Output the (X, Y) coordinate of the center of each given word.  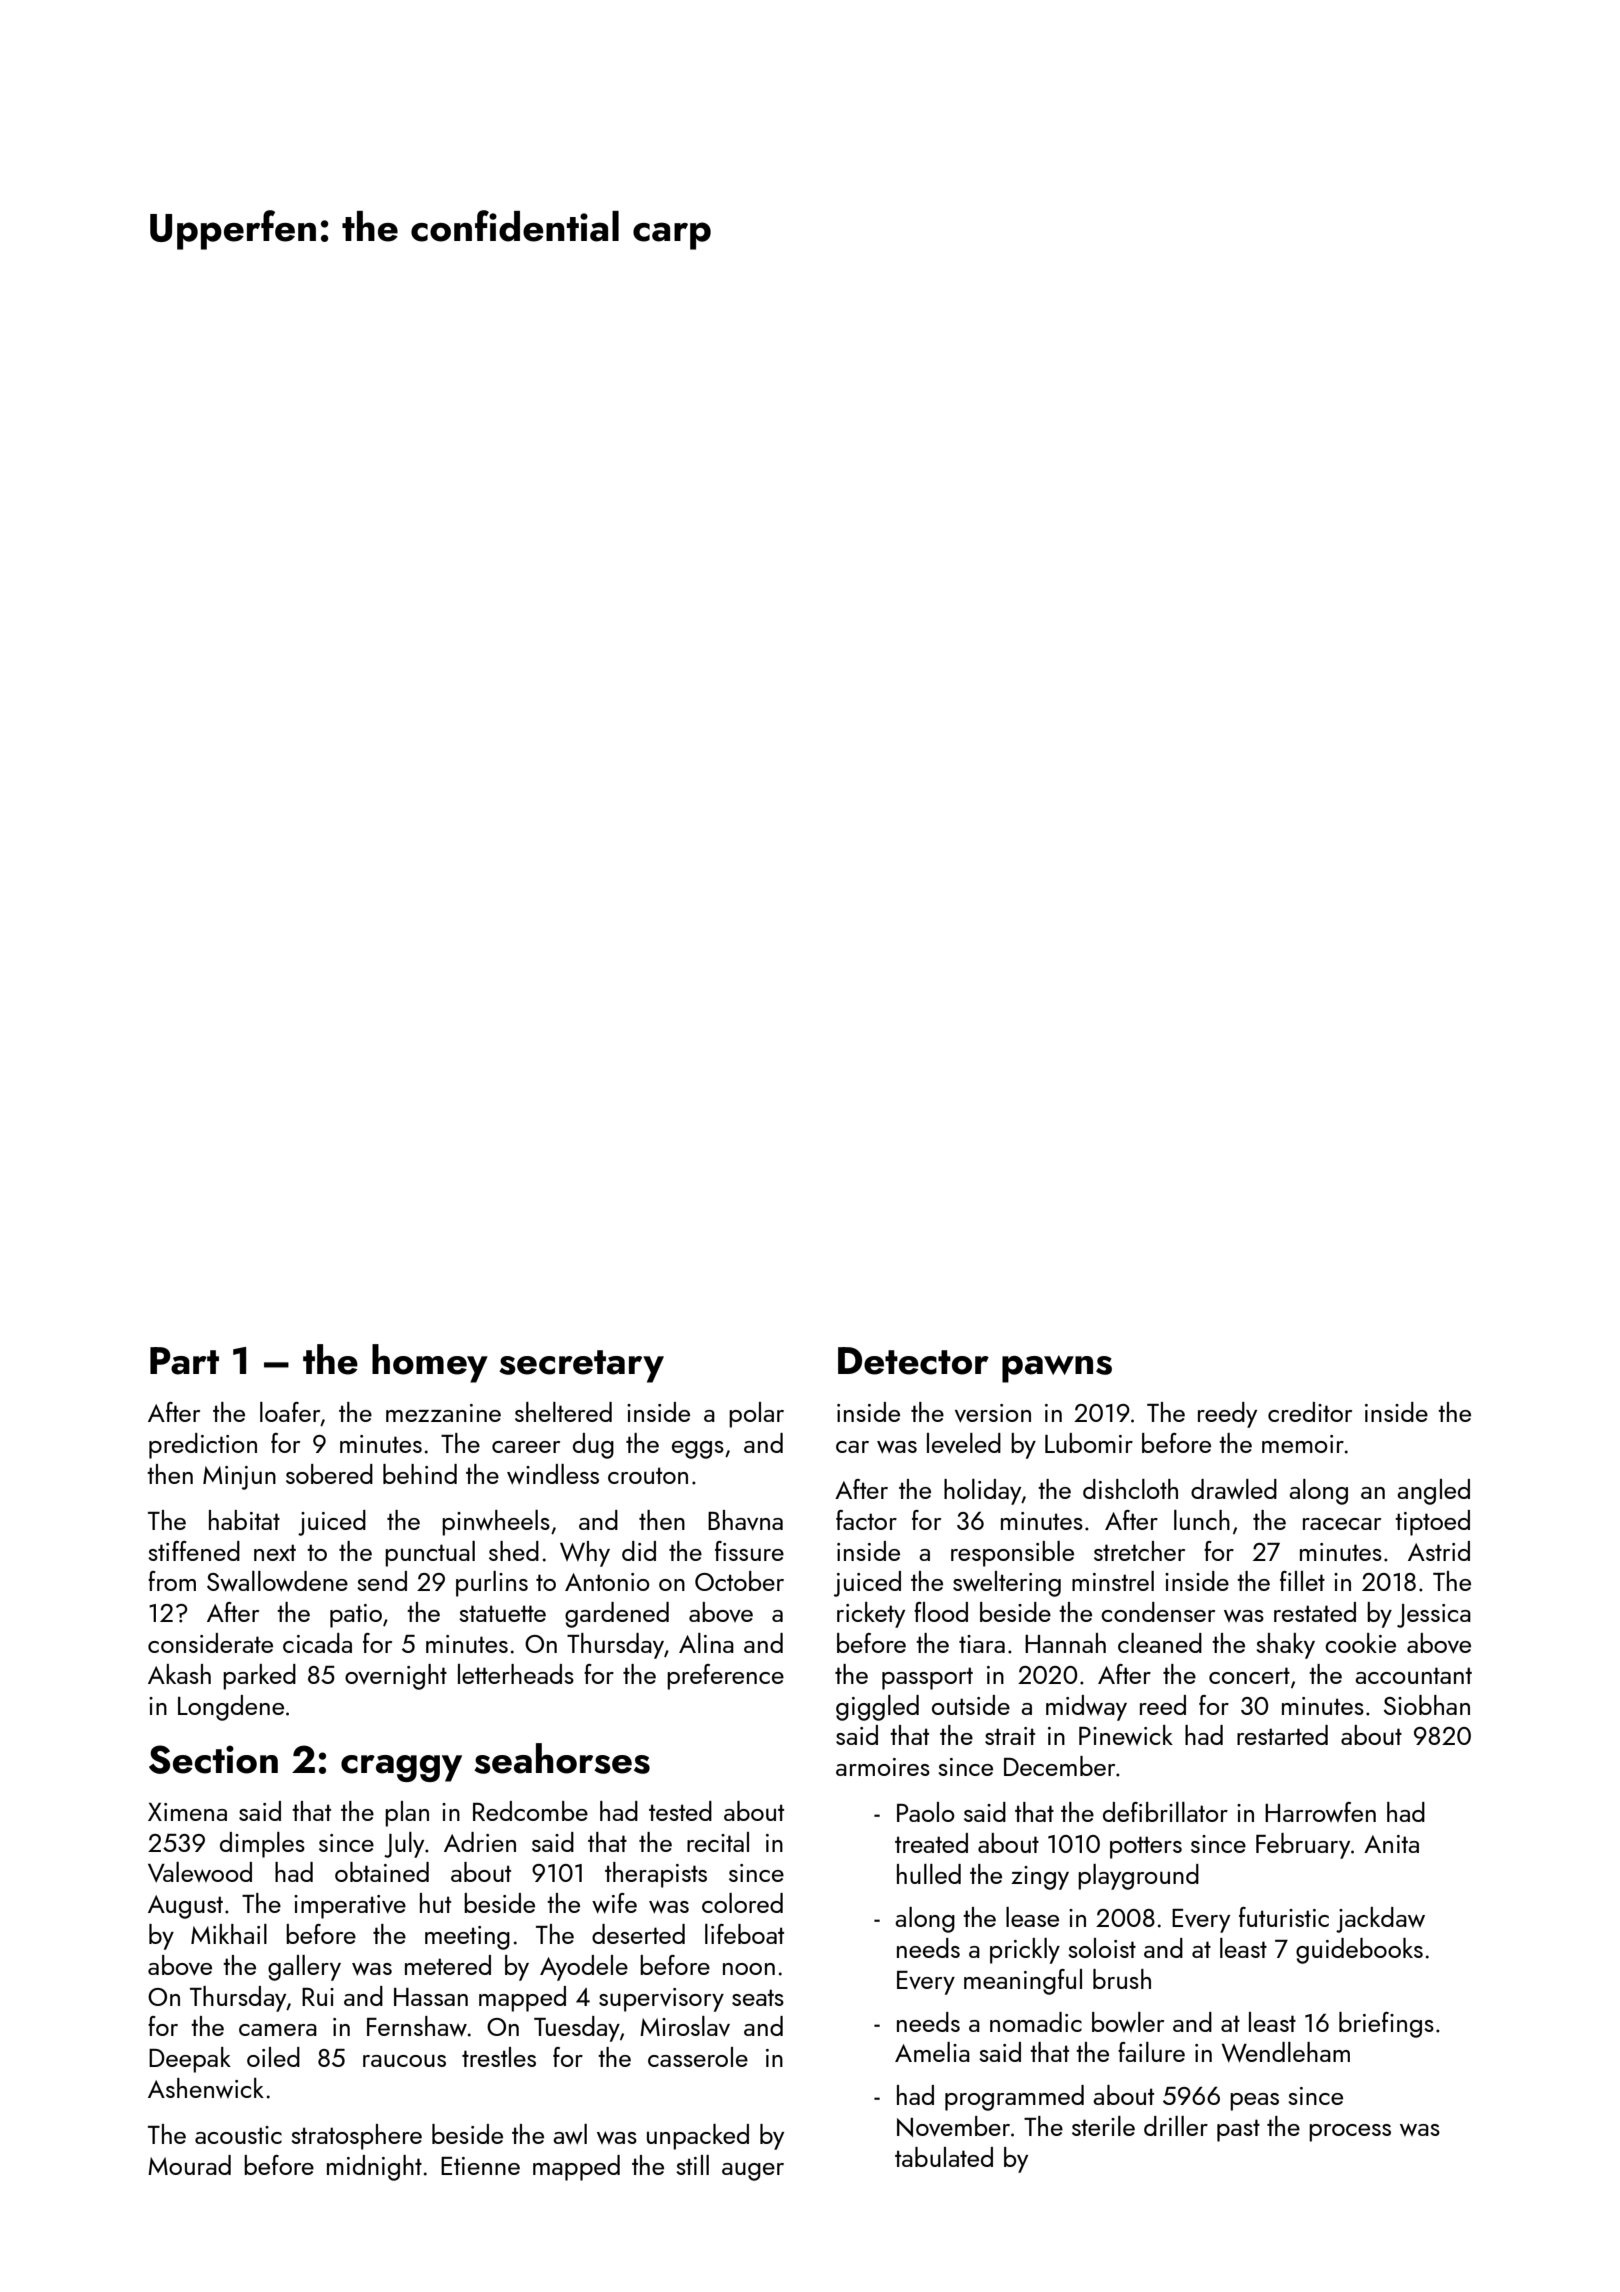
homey (430, 1363)
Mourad (189, 2165)
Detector (913, 1361)
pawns (1057, 1369)
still (692, 2165)
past (1238, 2130)
